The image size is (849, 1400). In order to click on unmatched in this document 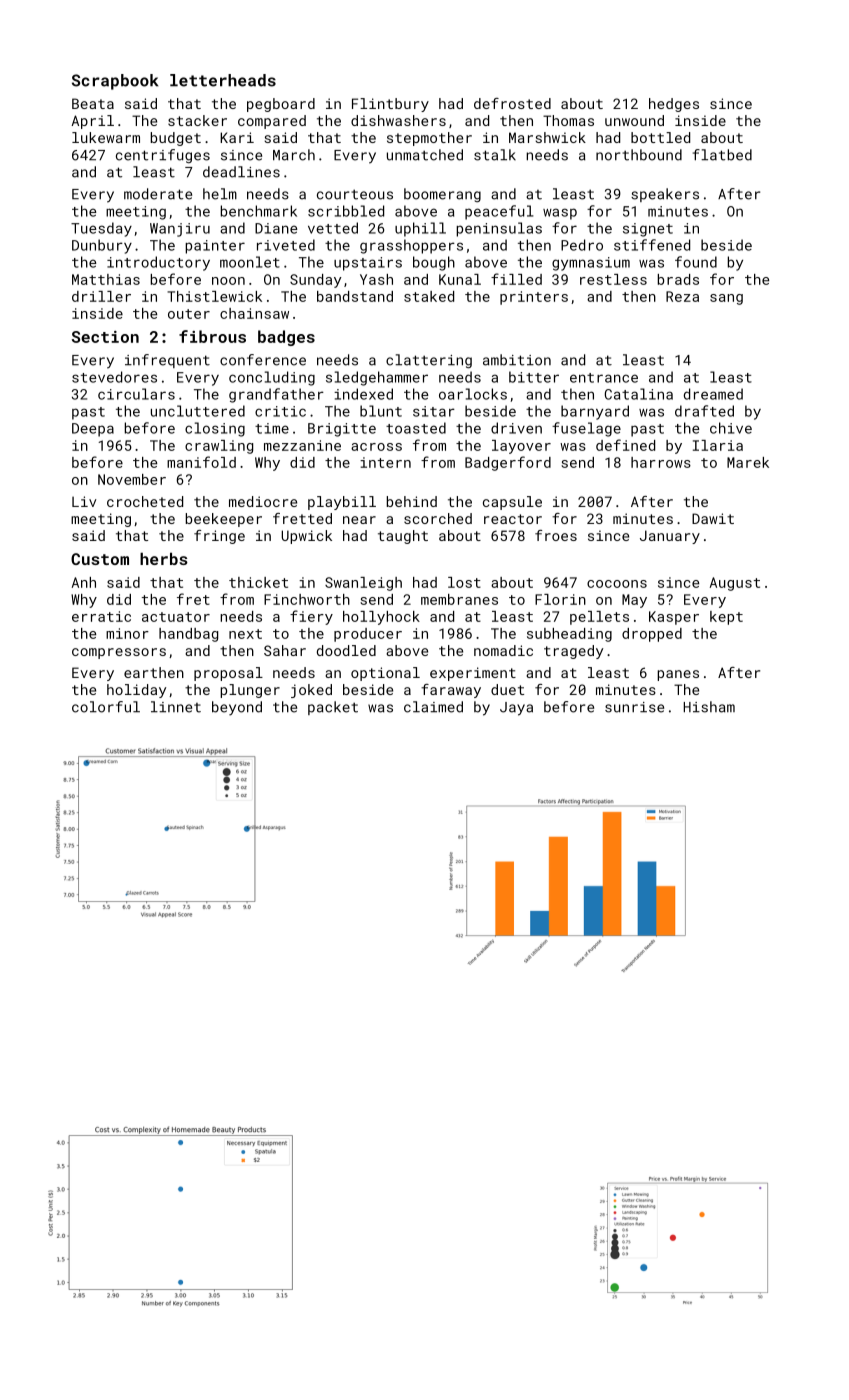, I will do `click(425, 155)`.
